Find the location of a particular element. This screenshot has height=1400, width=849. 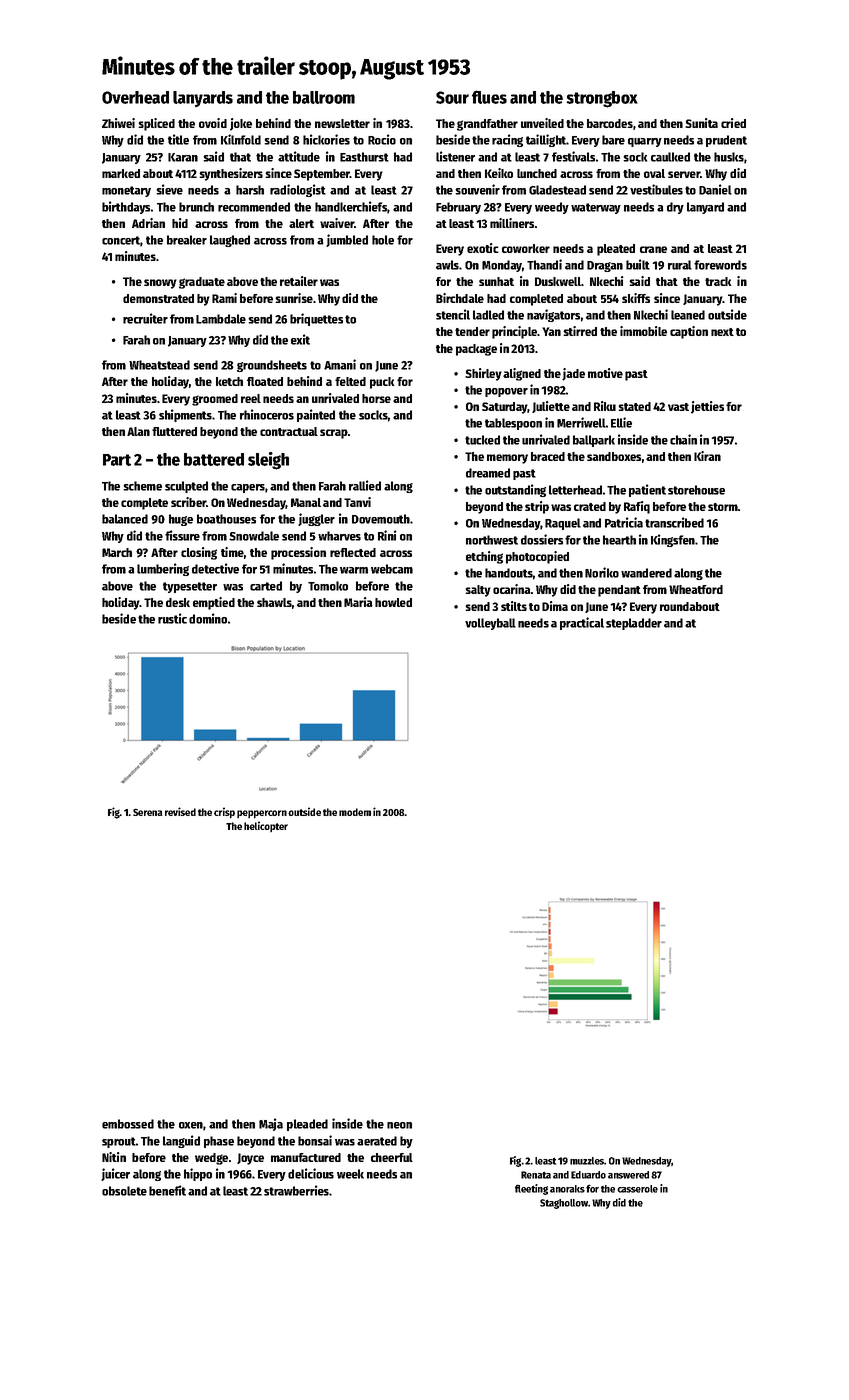

immobile is located at coordinates (643, 331).
